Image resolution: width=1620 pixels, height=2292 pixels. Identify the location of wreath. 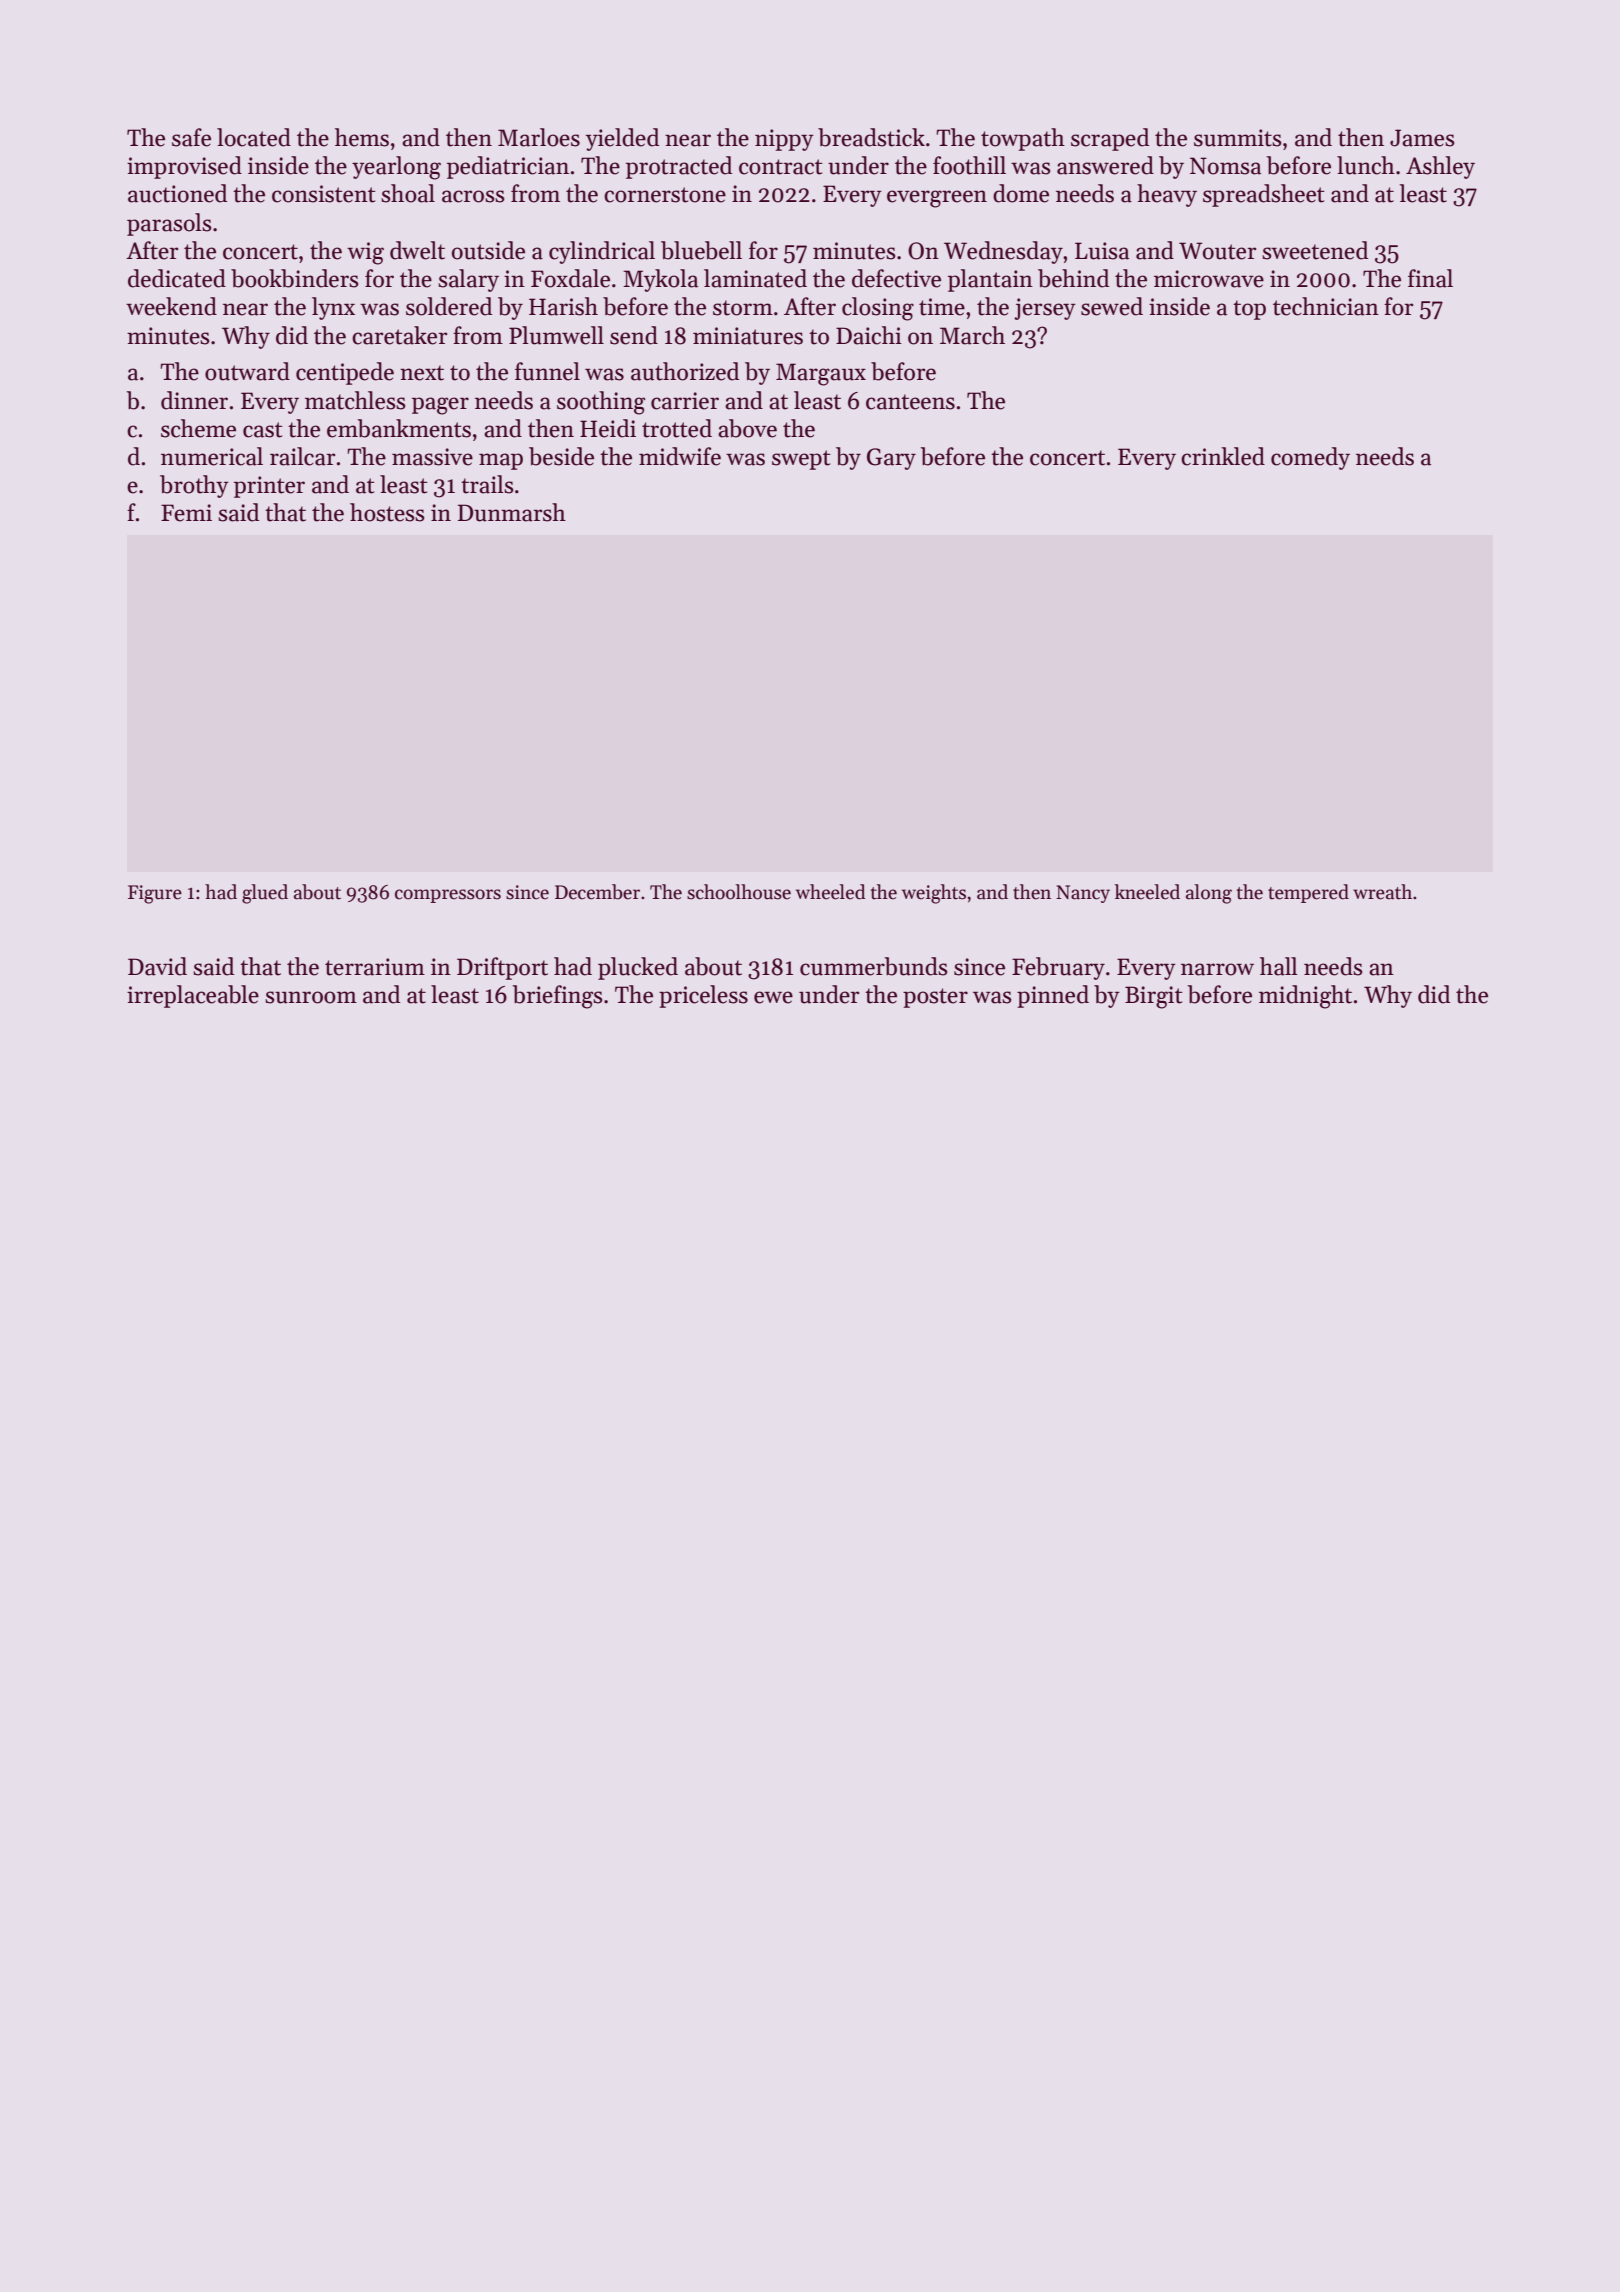
(1382, 892).
